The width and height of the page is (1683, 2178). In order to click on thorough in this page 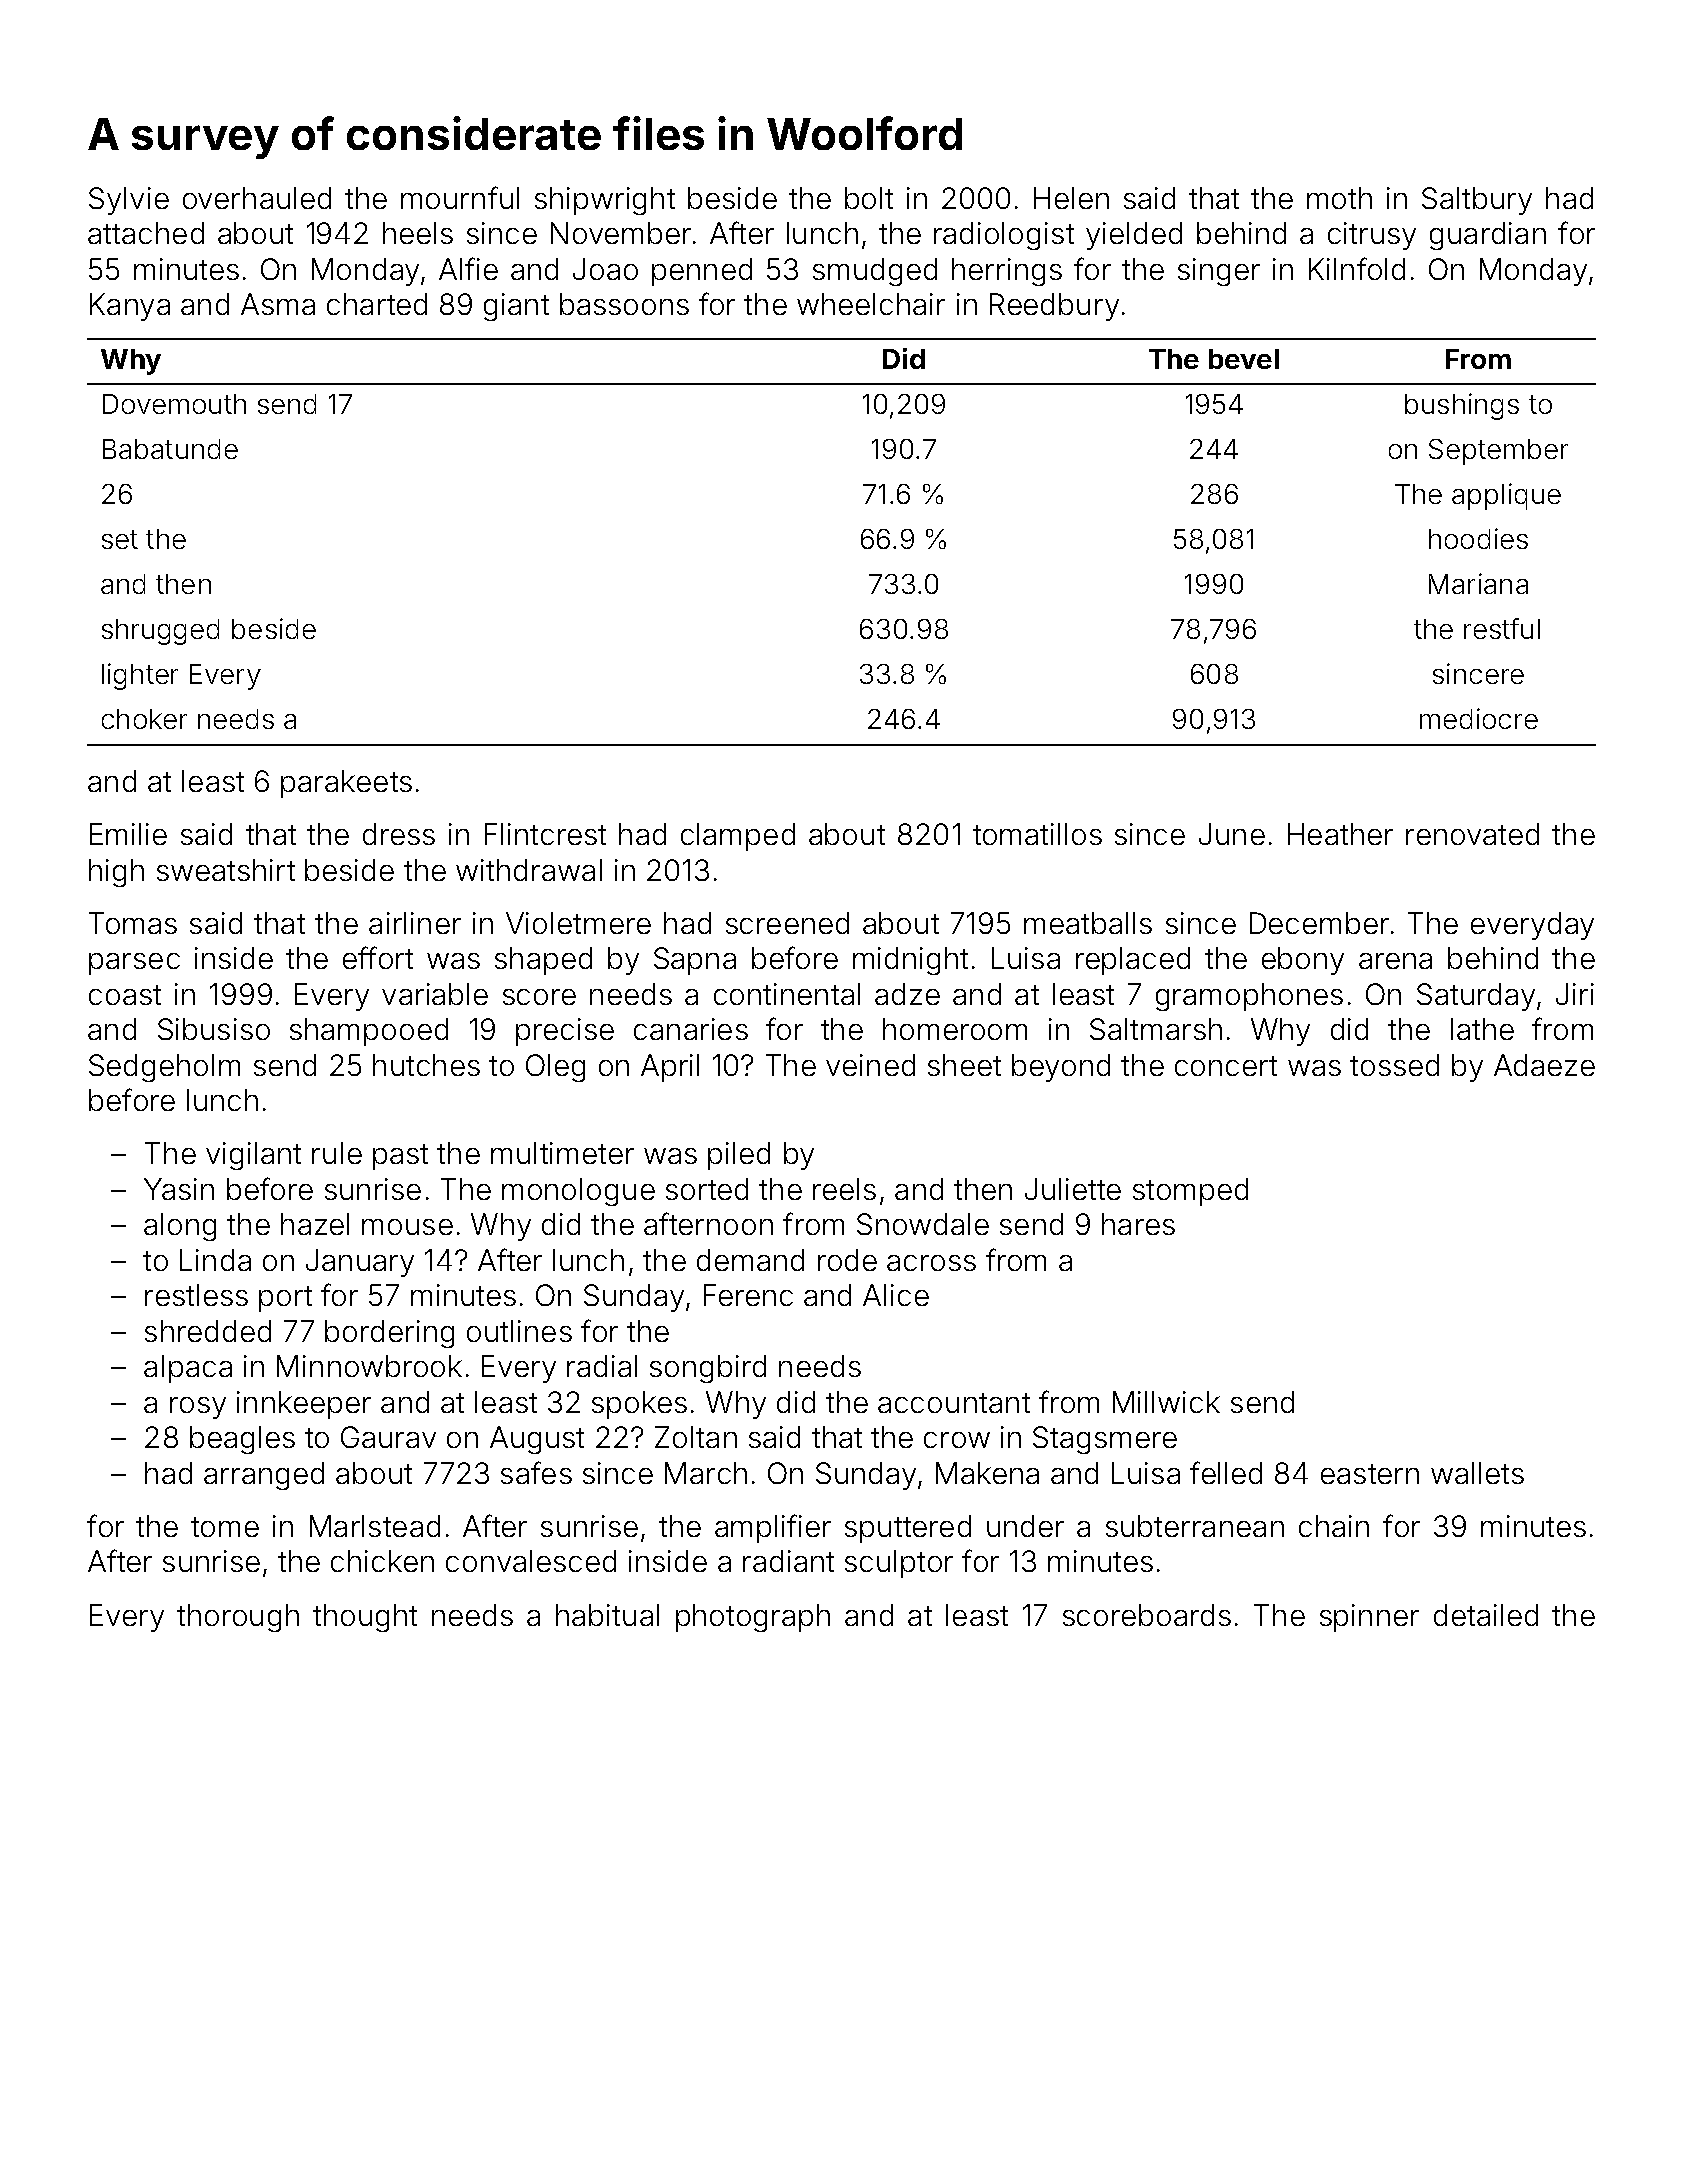, I will do `click(238, 1618)`.
